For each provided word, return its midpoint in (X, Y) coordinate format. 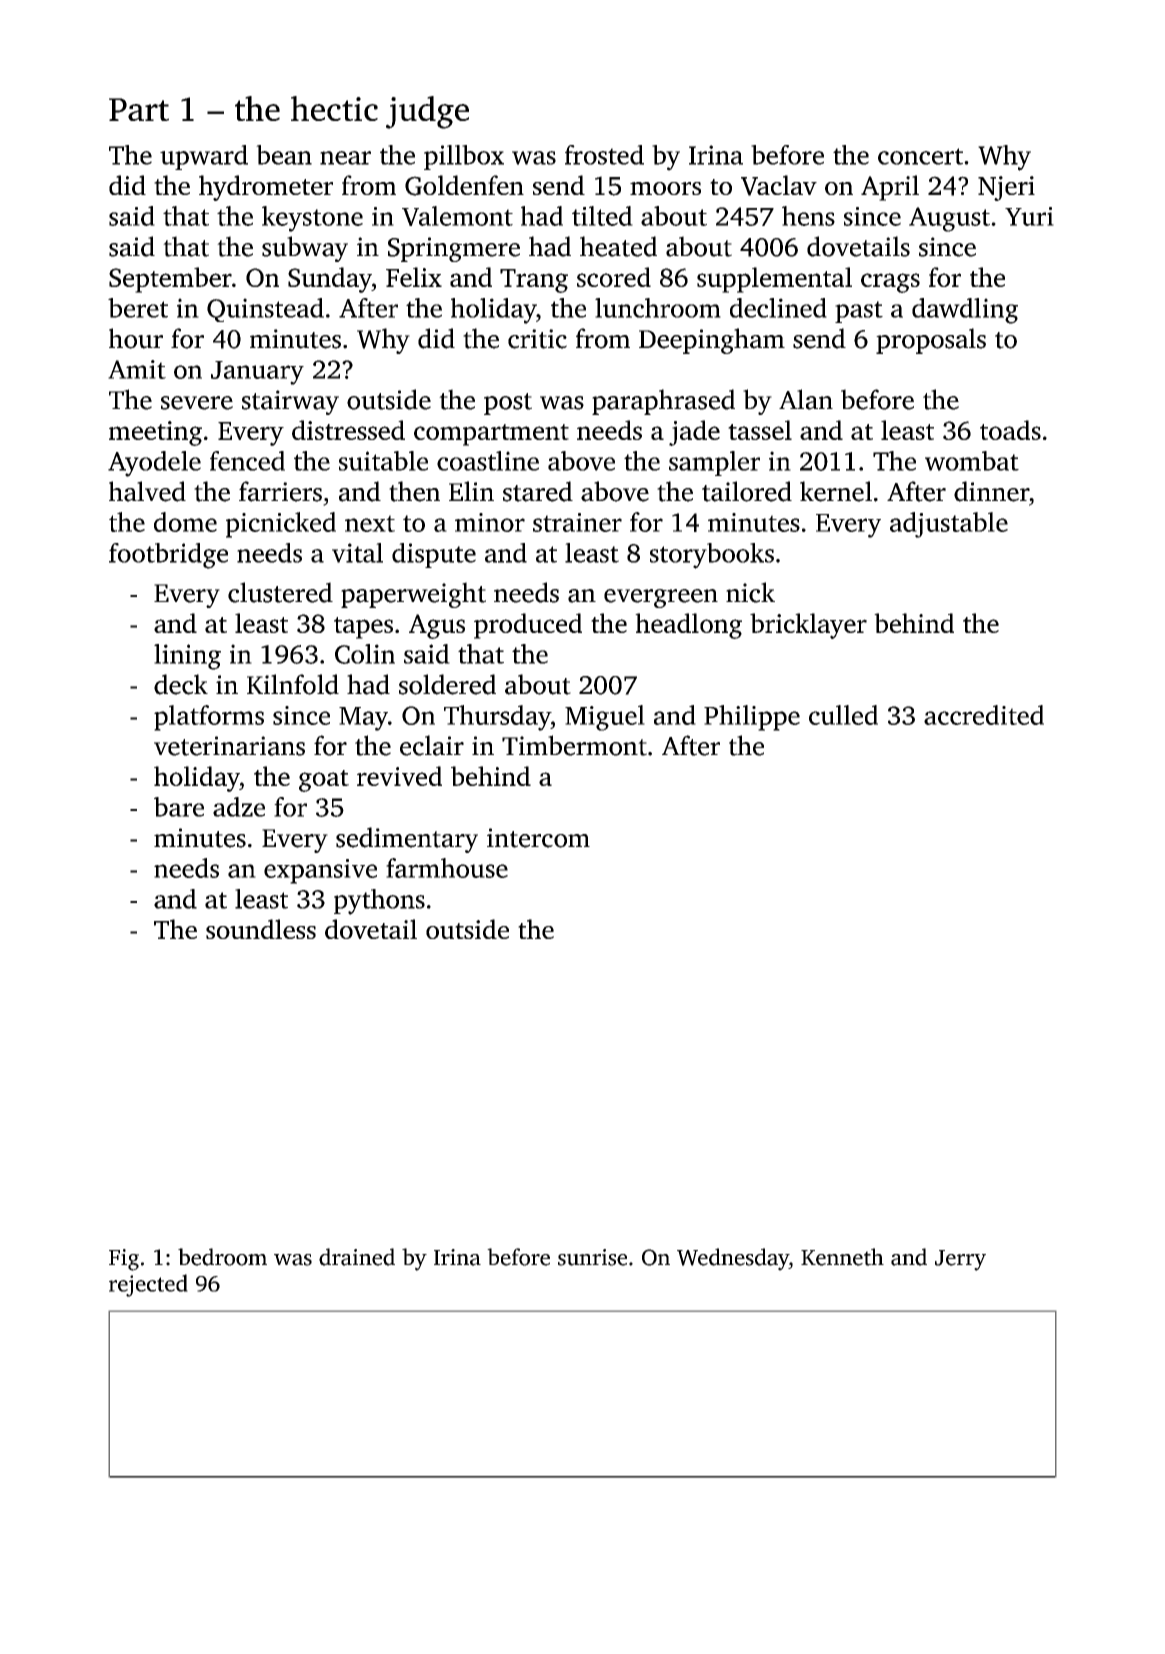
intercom (538, 838)
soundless (261, 929)
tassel (760, 430)
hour (136, 338)
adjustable (949, 525)
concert (920, 156)
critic (537, 339)
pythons (379, 902)
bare (179, 807)
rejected (148, 1285)
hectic (334, 108)
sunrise (592, 1257)
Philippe (752, 718)
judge (427, 112)
